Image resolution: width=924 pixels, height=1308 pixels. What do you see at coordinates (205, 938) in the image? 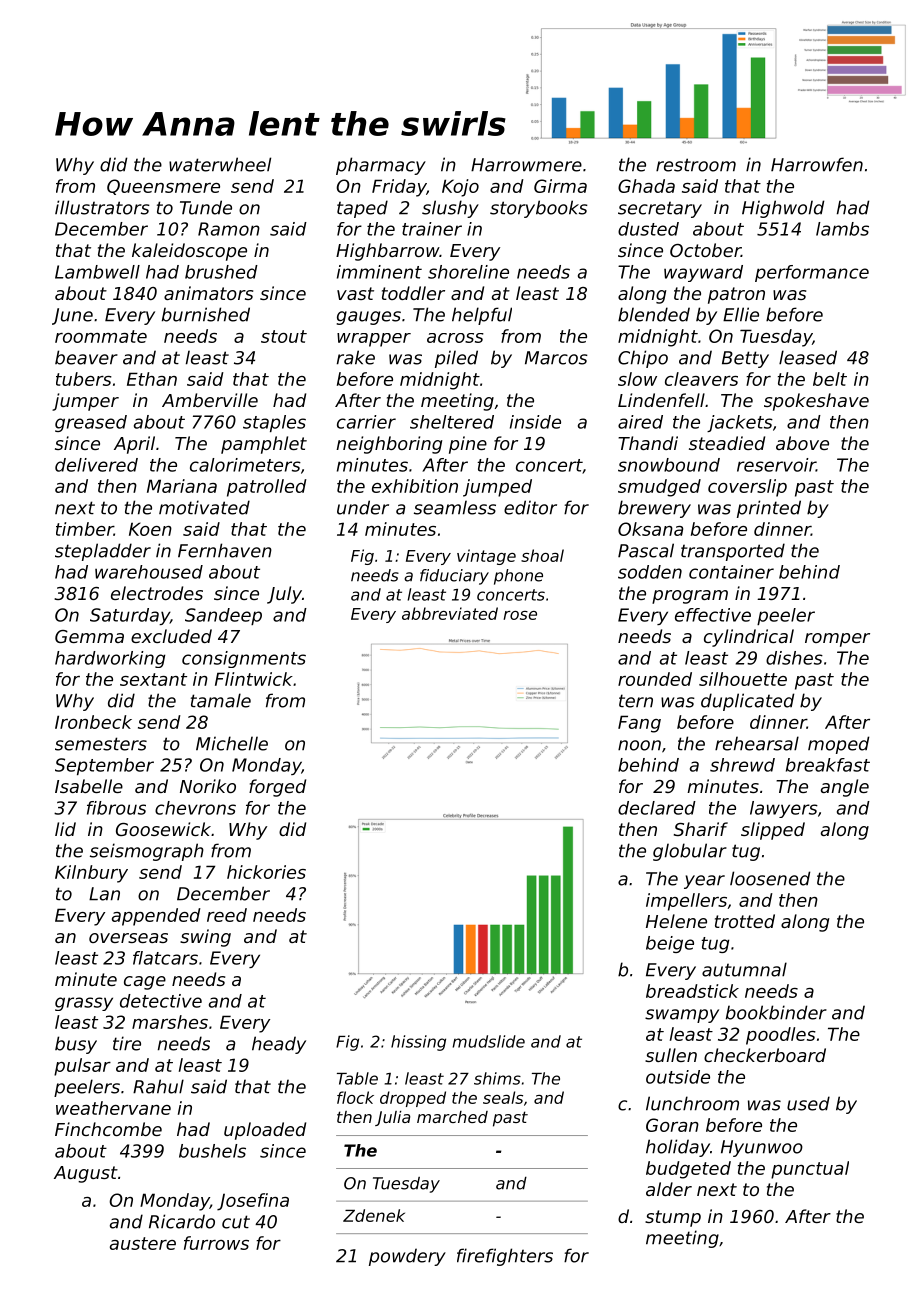
I see `swing` at bounding box center [205, 938].
